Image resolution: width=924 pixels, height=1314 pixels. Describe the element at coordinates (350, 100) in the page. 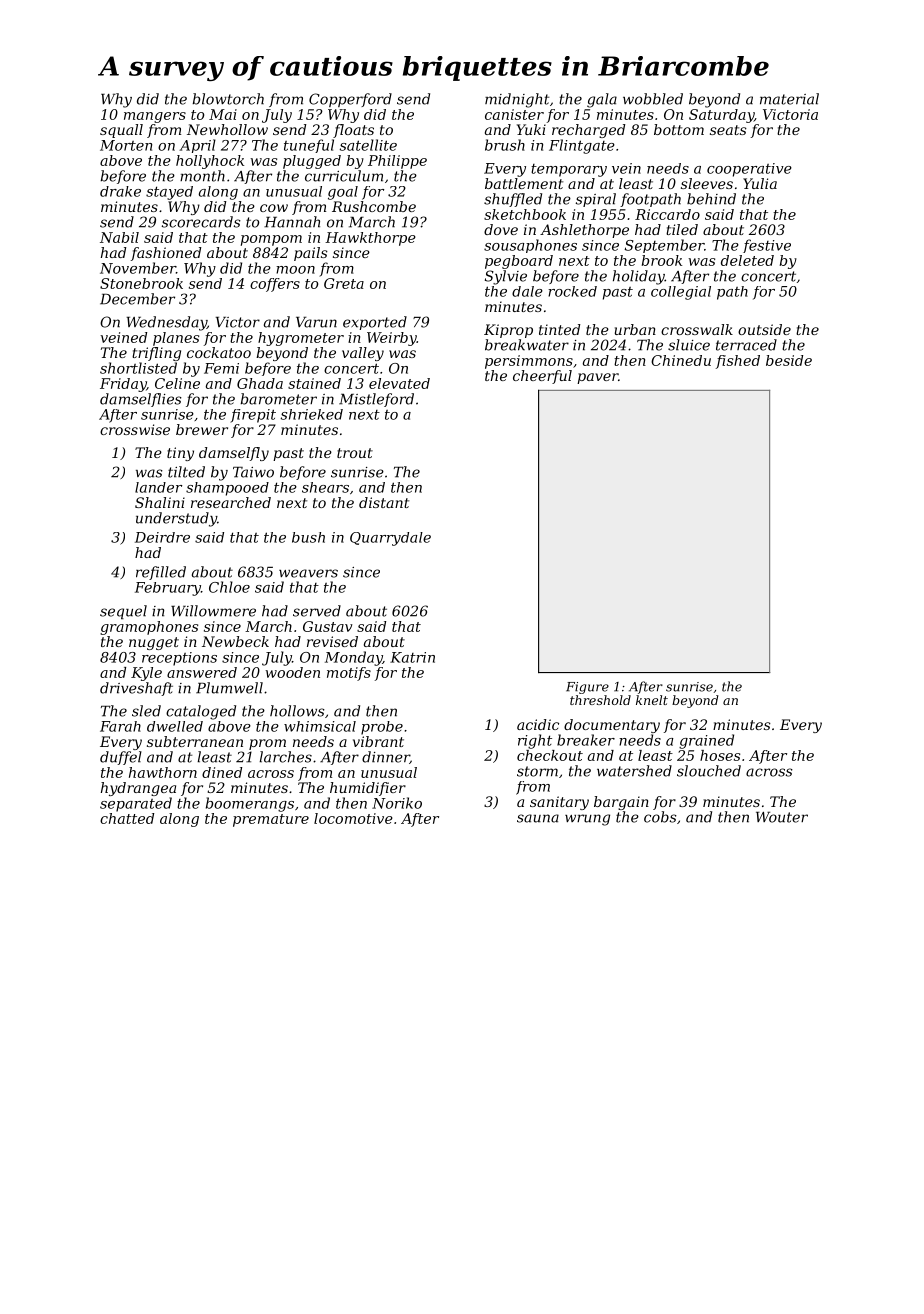

I see `Copperford` at that location.
